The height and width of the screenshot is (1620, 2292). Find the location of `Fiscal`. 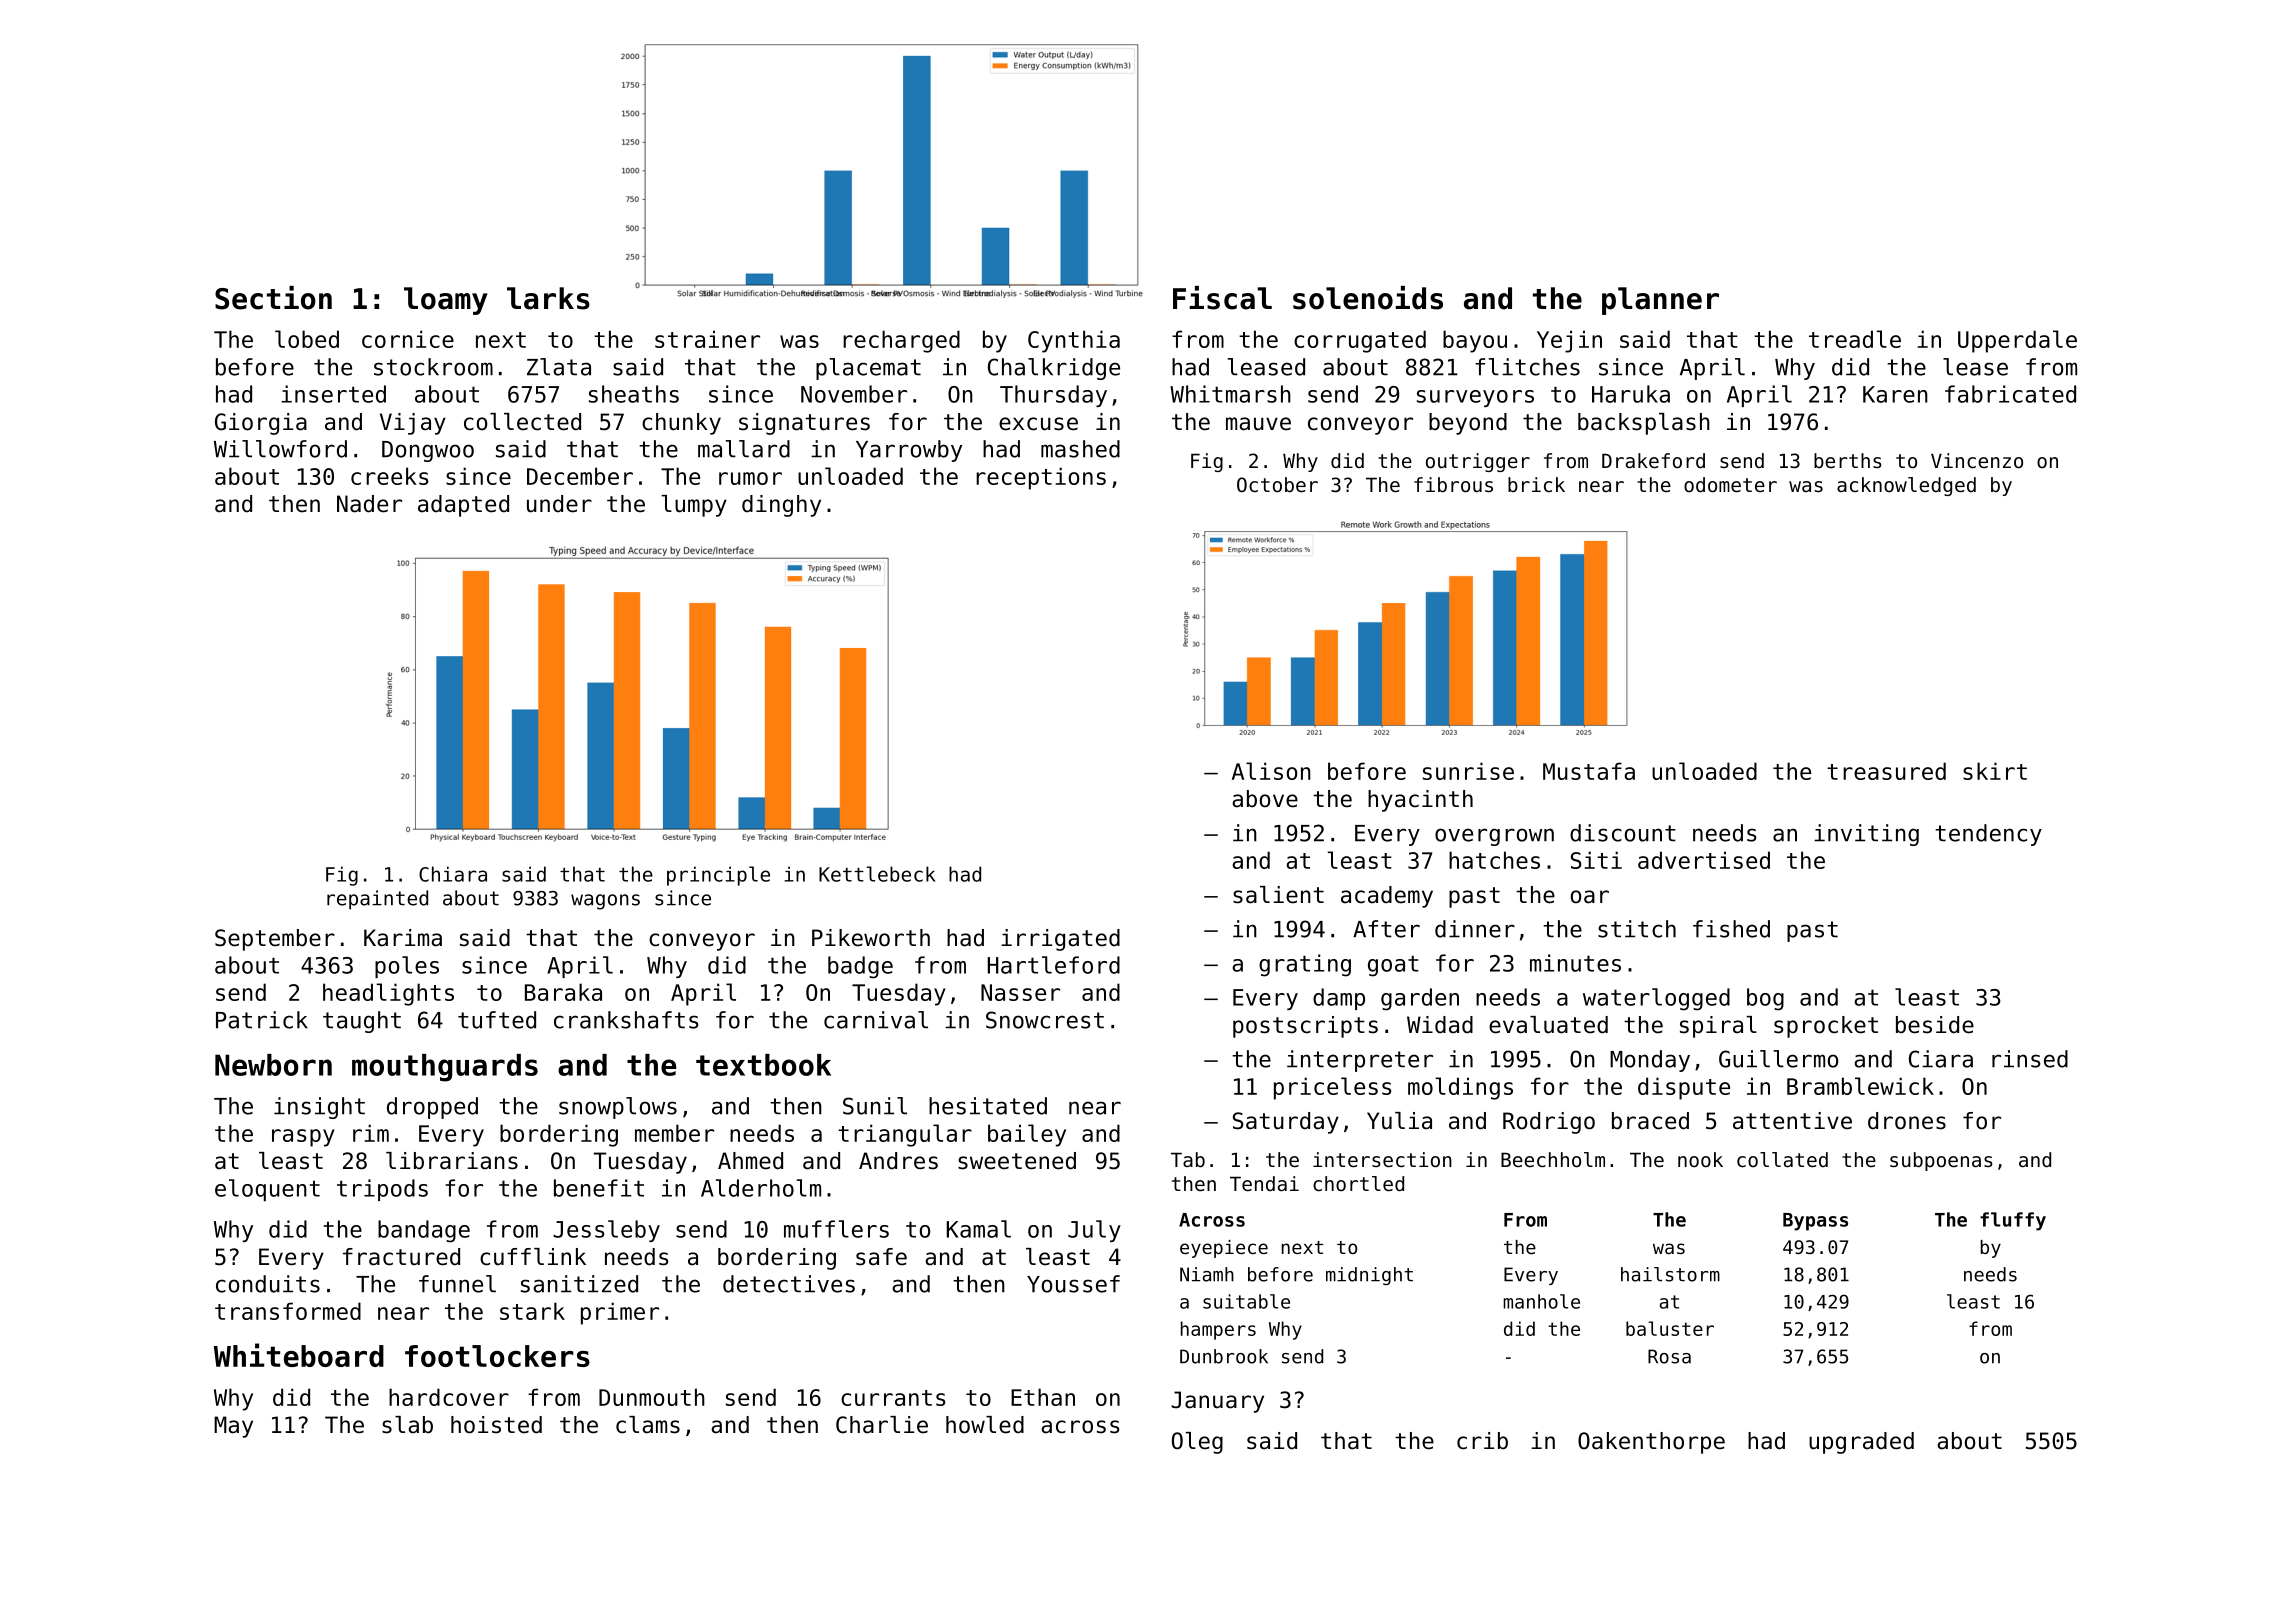

Fiscal is located at coordinates (1222, 298).
